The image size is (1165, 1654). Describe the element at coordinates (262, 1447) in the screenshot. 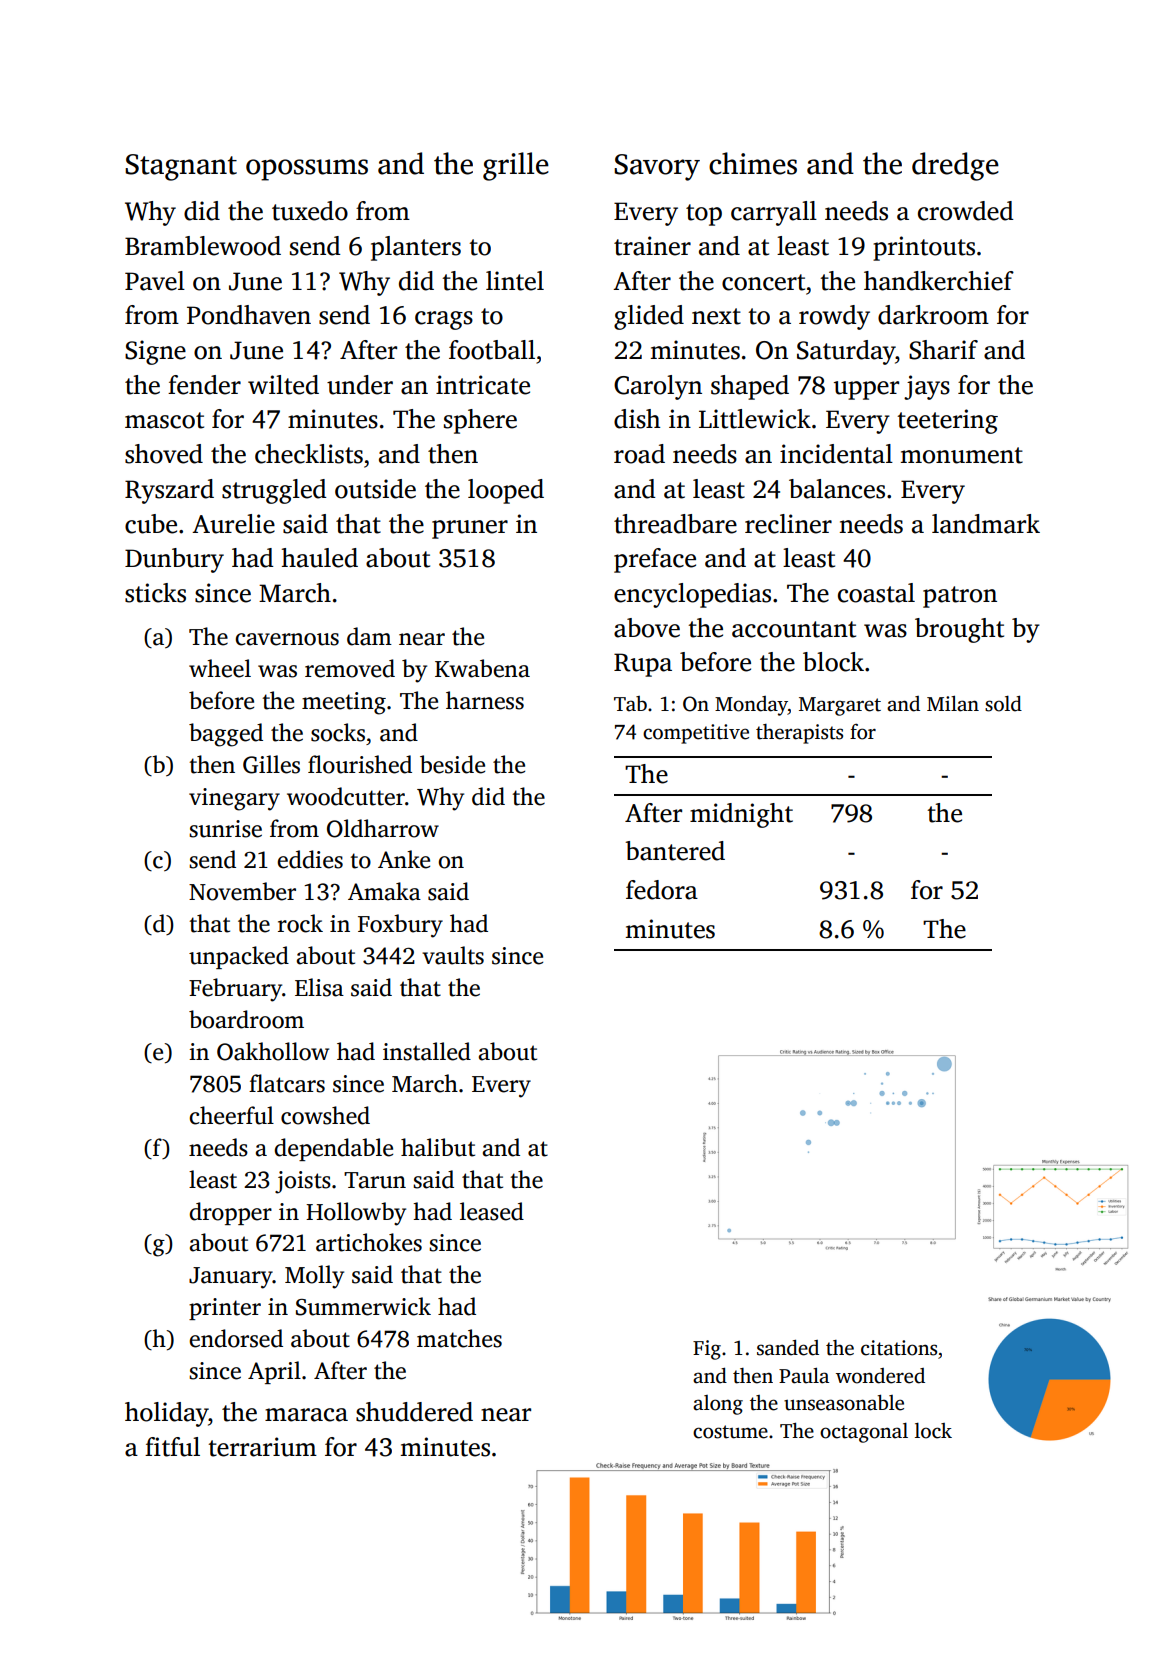

I see `terrarium` at that location.
